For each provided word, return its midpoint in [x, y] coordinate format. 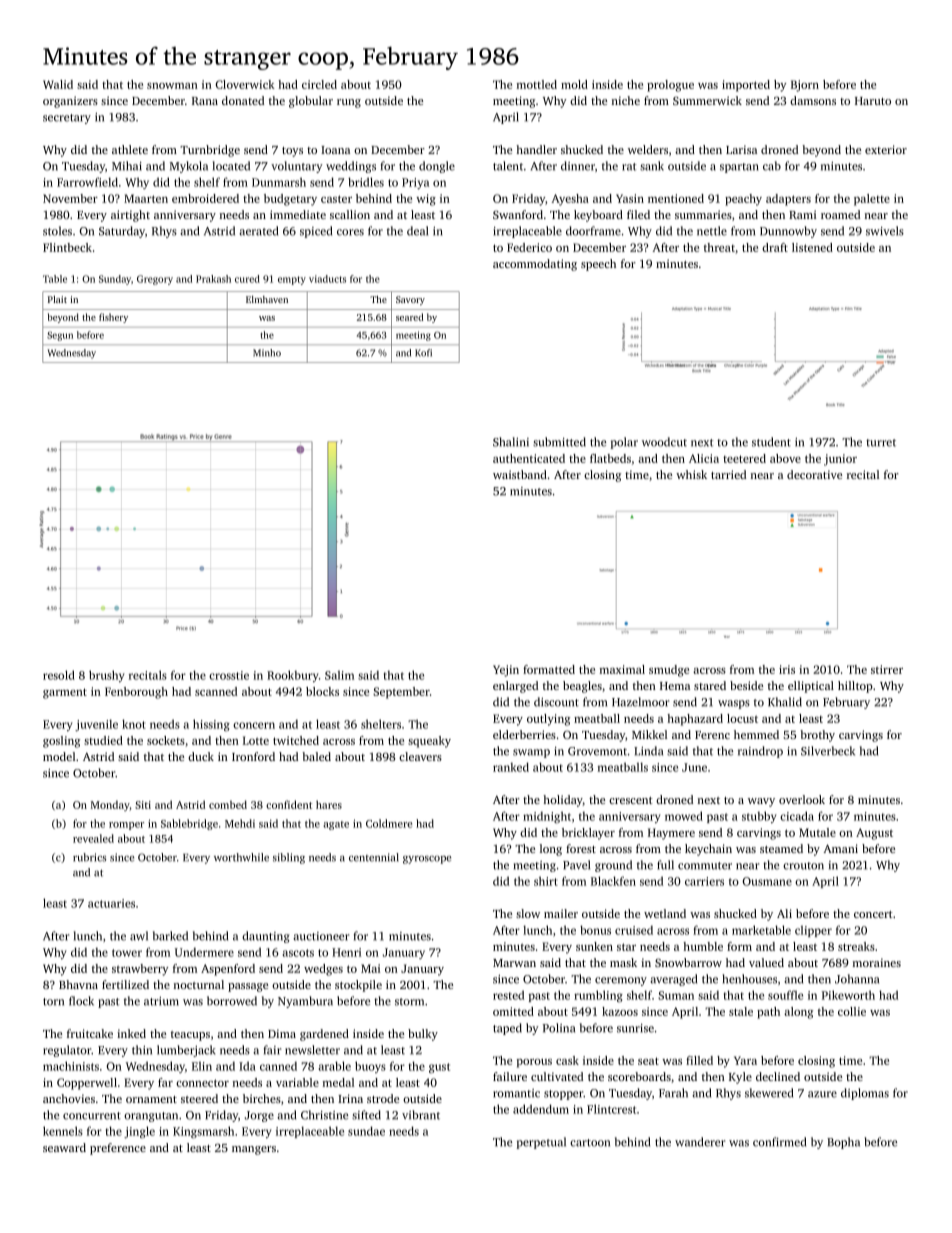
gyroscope [427, 860]
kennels [63, 1131]
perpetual [541, 1143]
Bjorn [805, 86]
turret [881, 443]
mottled [537, 84]
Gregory [155, 280]
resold [59, 675]
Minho [267, 353]
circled [319, 84]
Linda [648, 751]
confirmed [779, 1142]
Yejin [506, 671]
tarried [728, 474]
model [59, 756]
